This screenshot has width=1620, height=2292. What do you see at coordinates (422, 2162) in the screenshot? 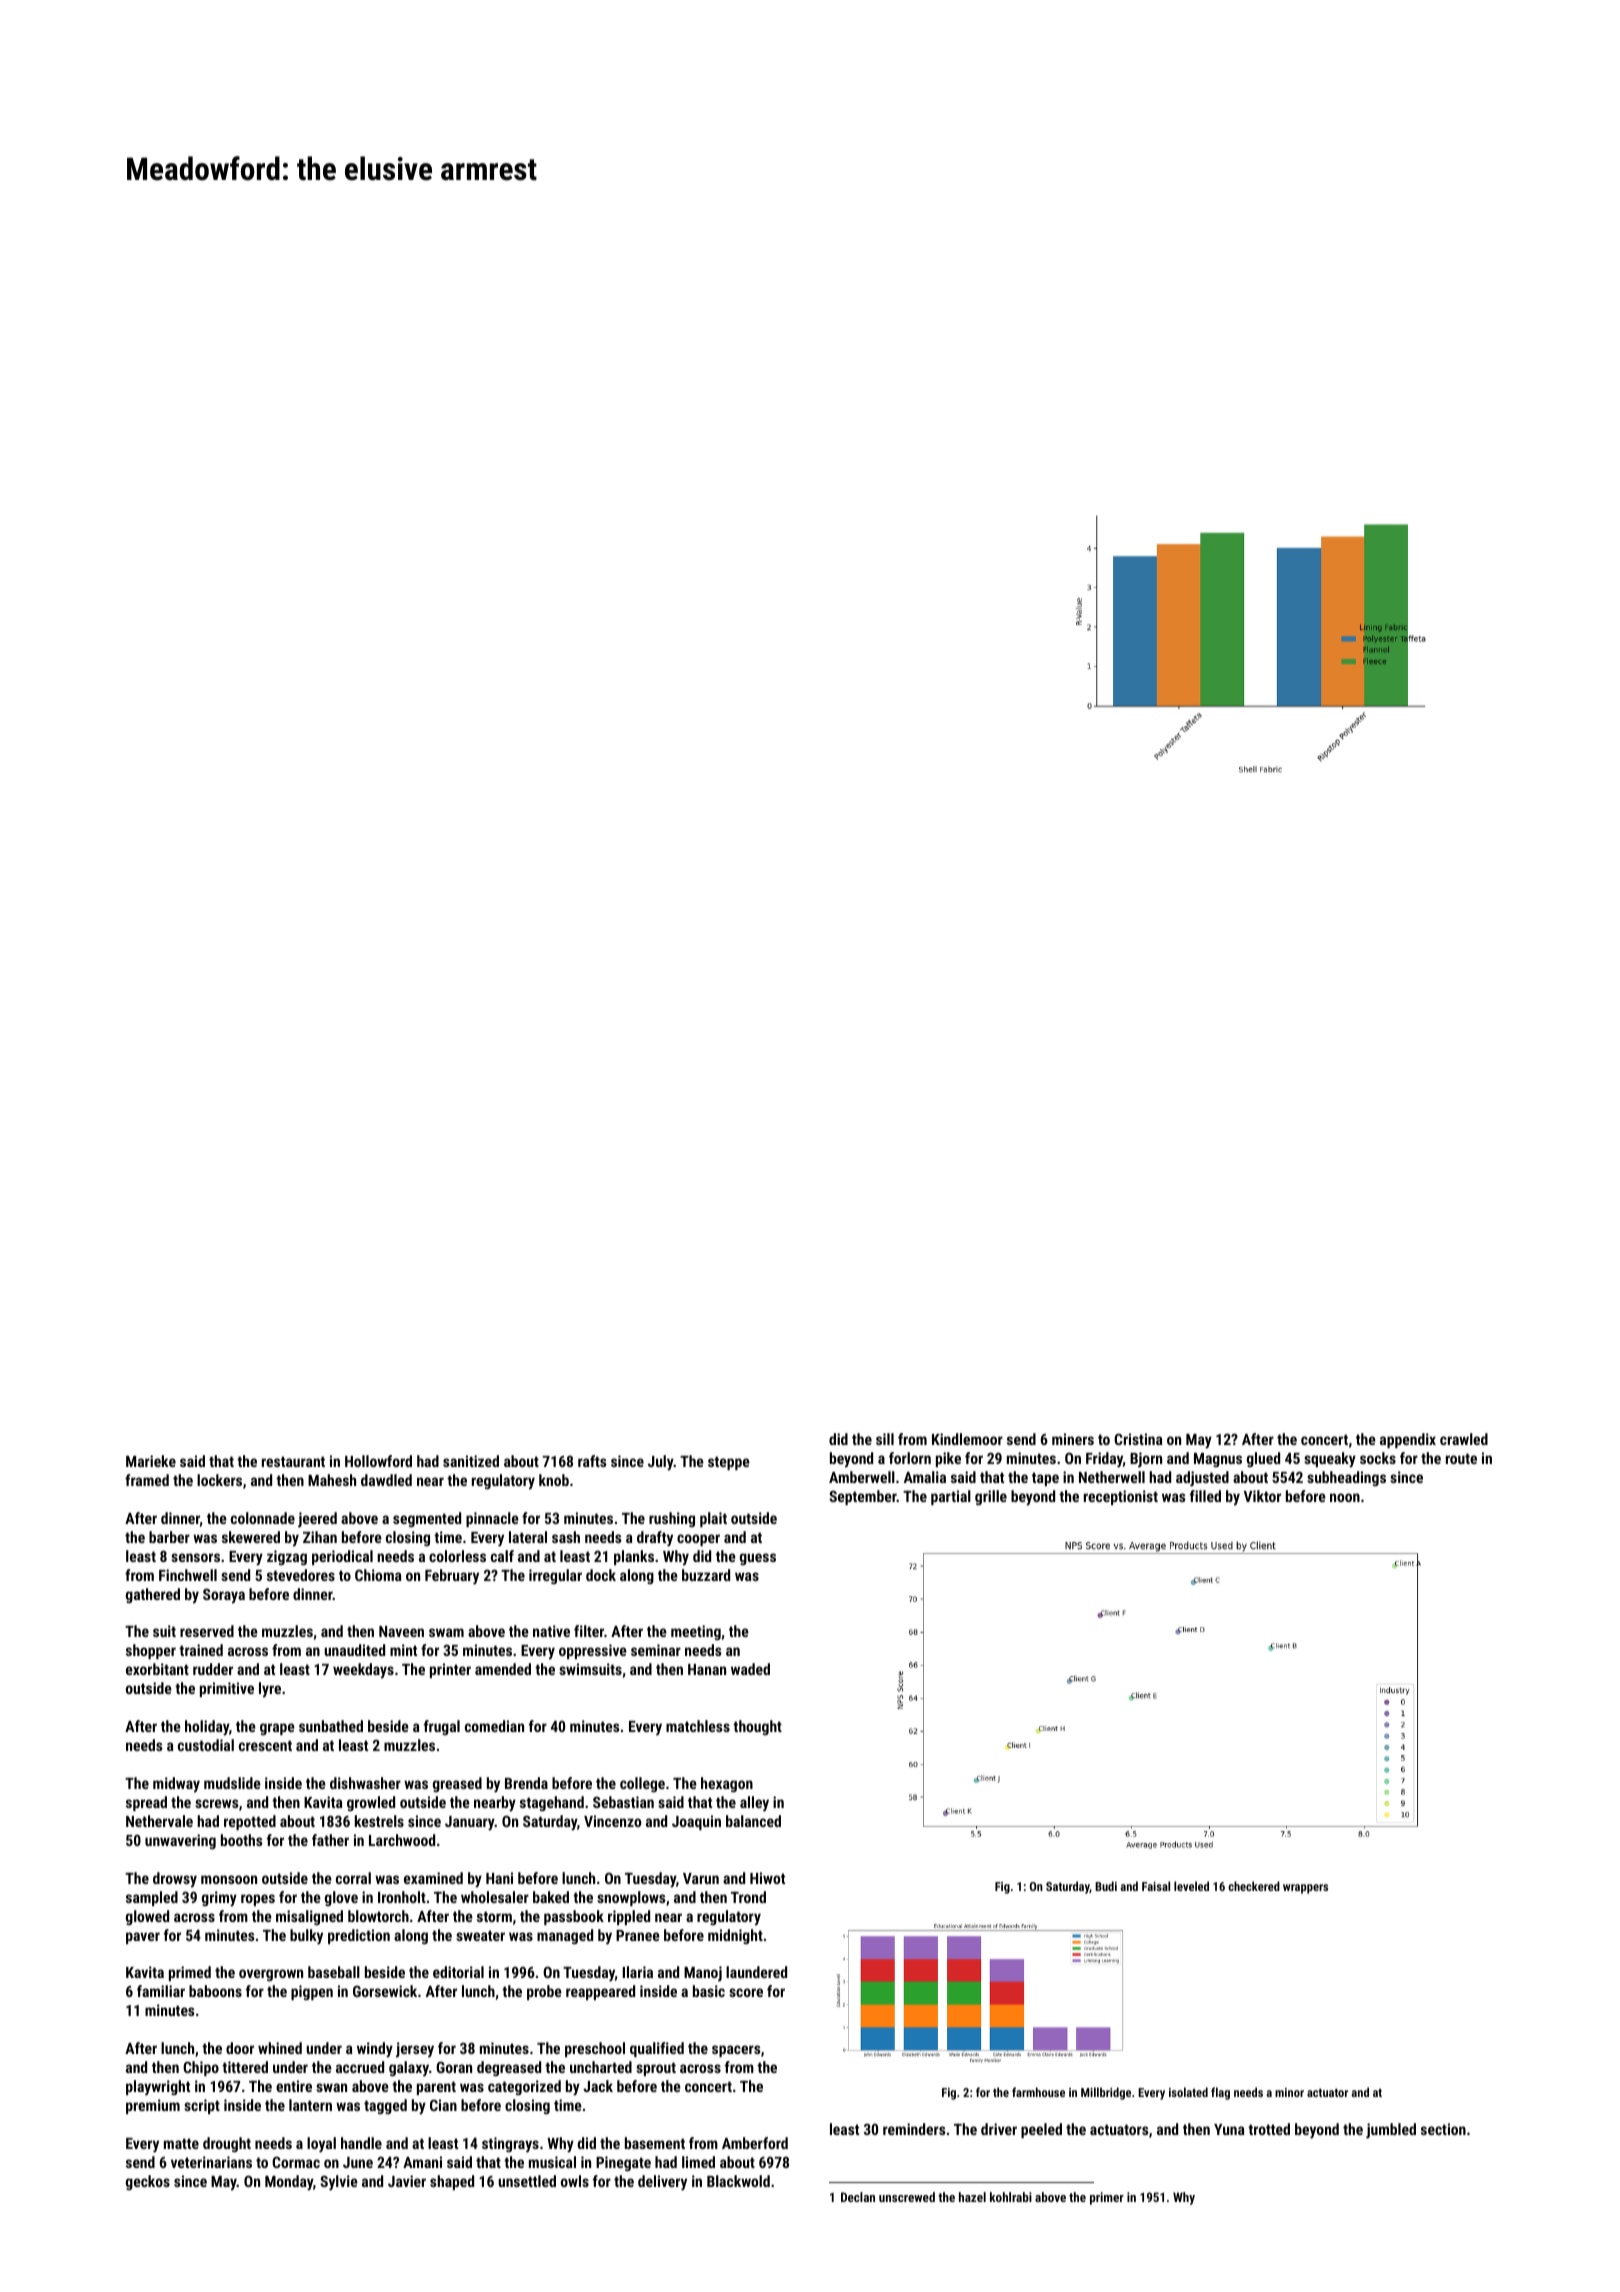
I see `Amani` at bounding box center [422, 2162].
